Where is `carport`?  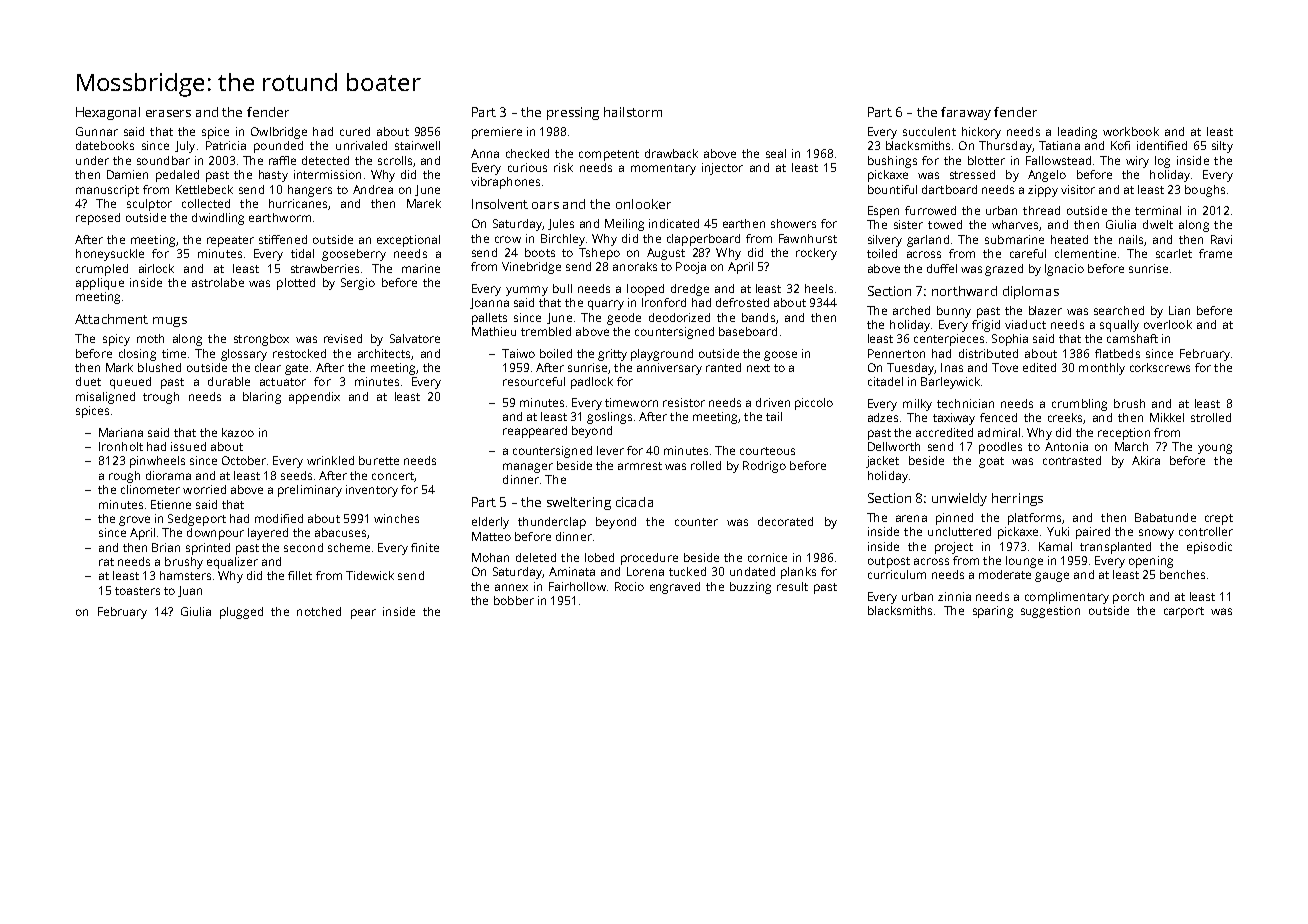
carport is located at coordinates (1184, 612).
